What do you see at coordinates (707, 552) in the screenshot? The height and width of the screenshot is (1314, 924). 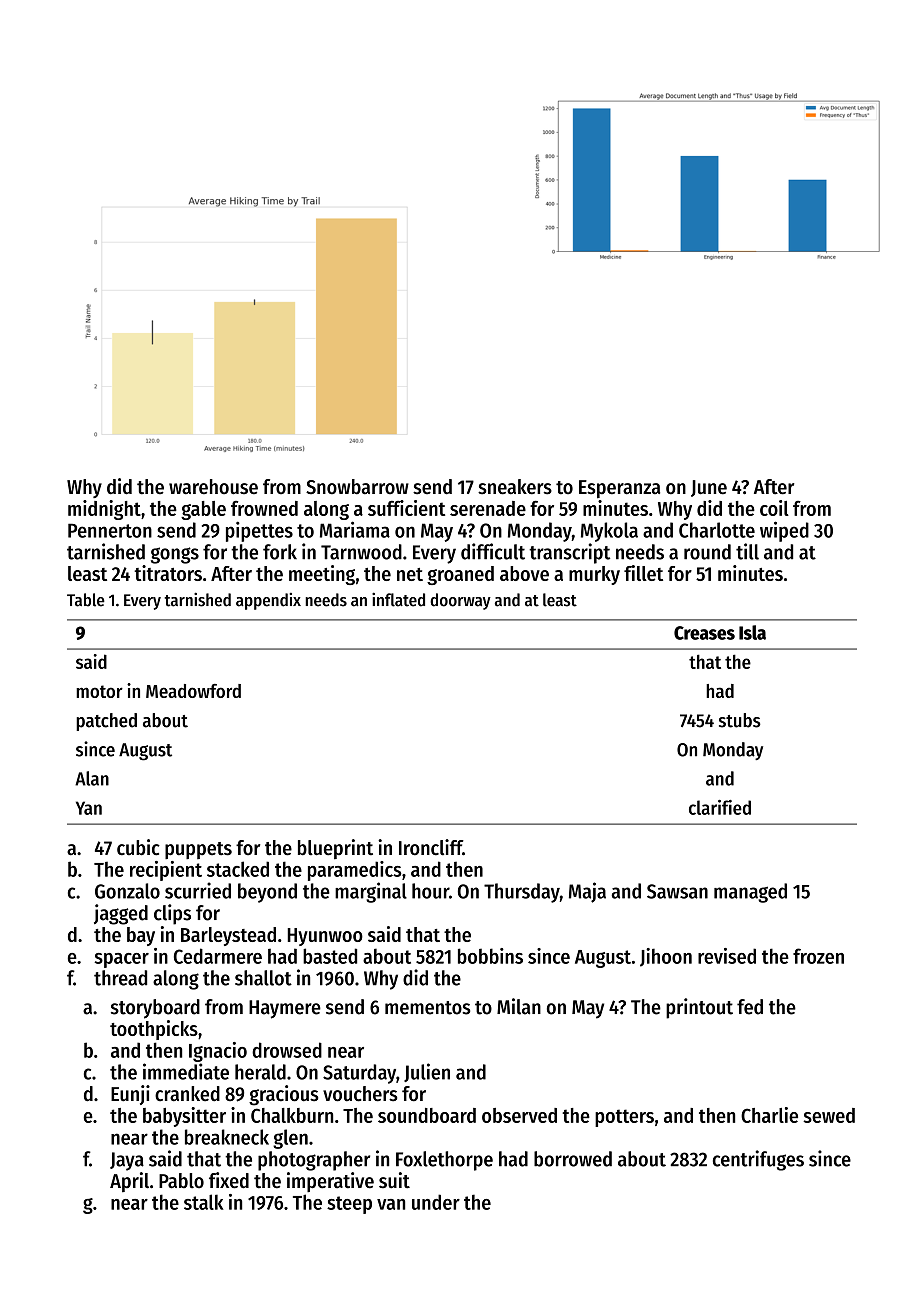 I see `round` at bounding box center [707, 552].
